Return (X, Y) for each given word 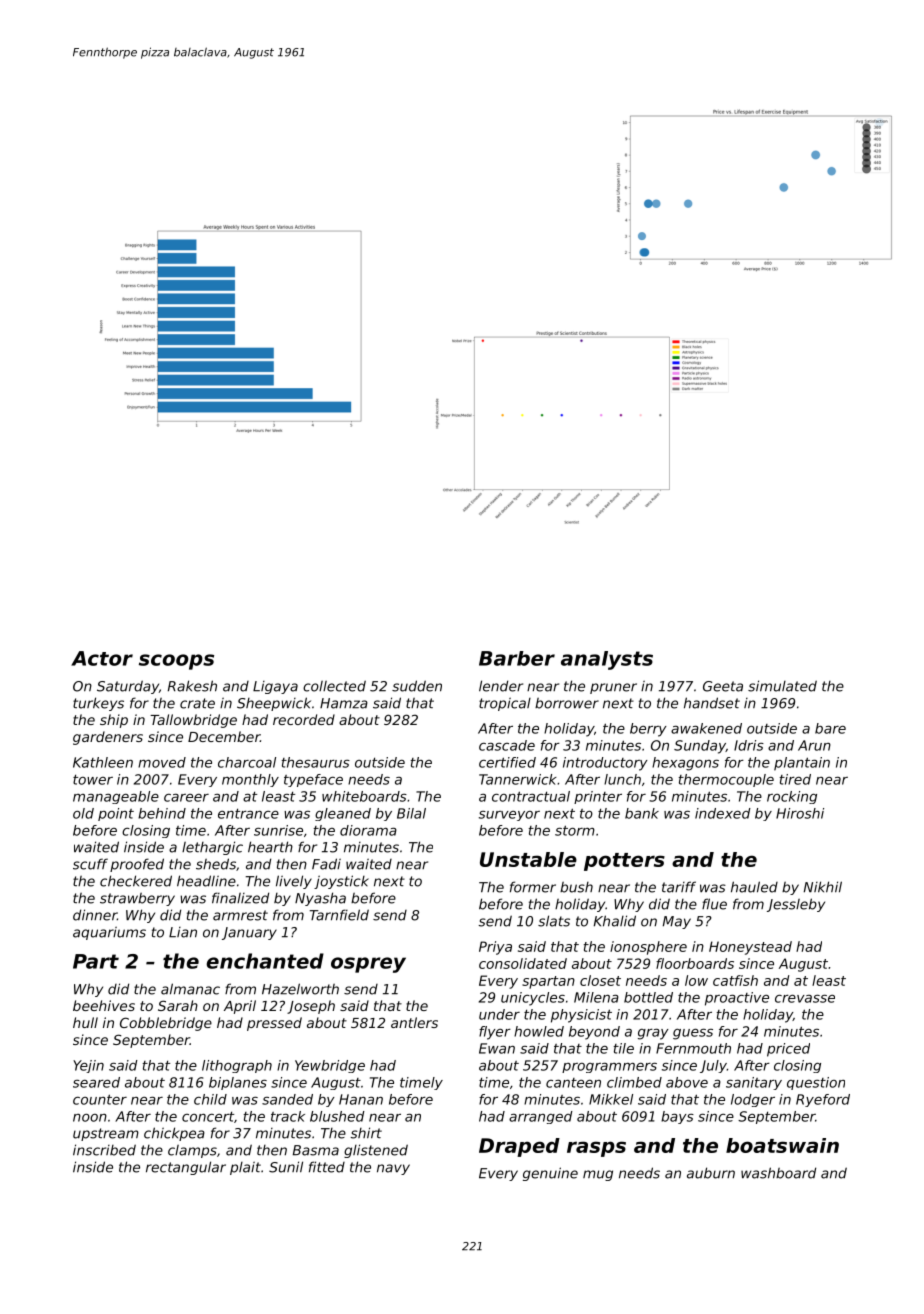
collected (334, 686)
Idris (749, 745)
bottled (648, 997)
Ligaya (275, 687)
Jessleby (796, 905)
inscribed (104, 1150)
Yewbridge (330, 1066)
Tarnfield (339, 915)
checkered (136, 881)
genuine (550, 1174)
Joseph (311, 1007)
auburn (711, 1173)
